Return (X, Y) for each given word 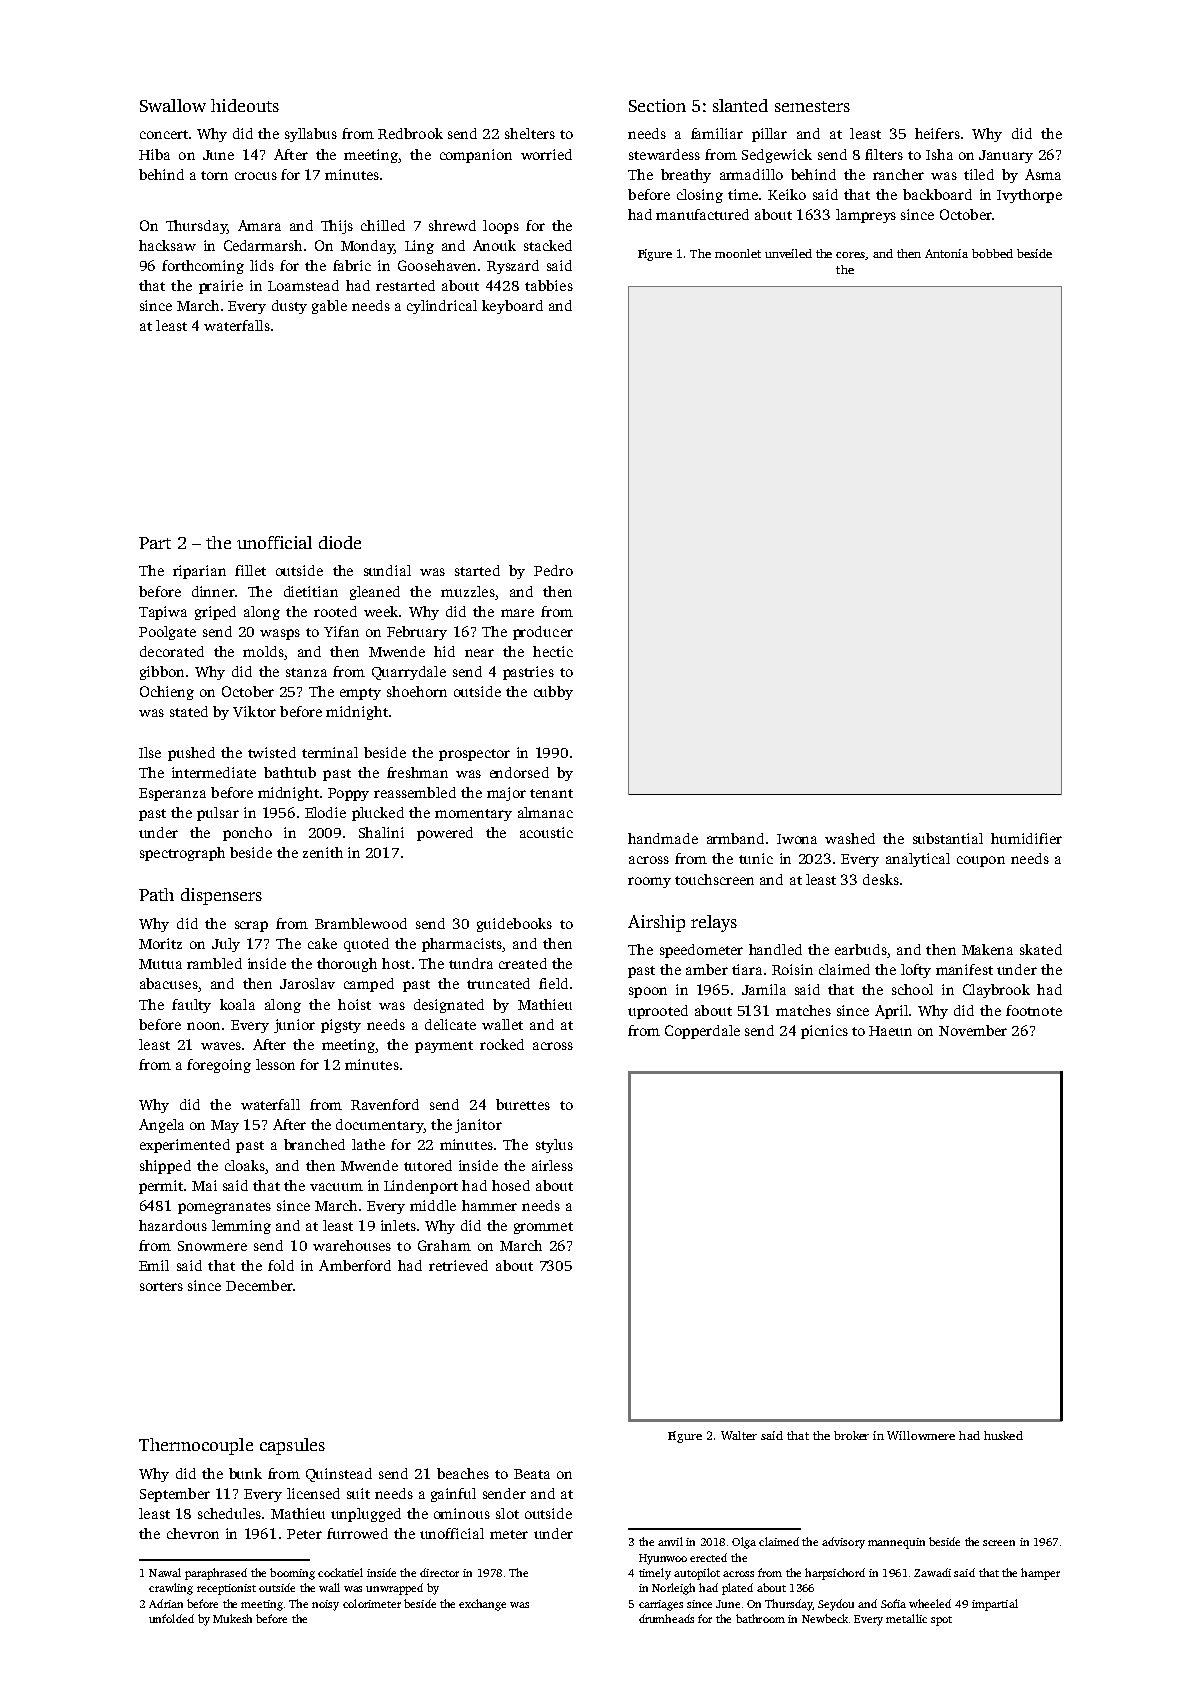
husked (1003, 1435)
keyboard (512, 307)
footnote (1034, 1010)
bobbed (992, 253)
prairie (221, 287)
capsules (292, 1446)
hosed (511, 1185)
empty (360, 694)
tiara (747, 969)
